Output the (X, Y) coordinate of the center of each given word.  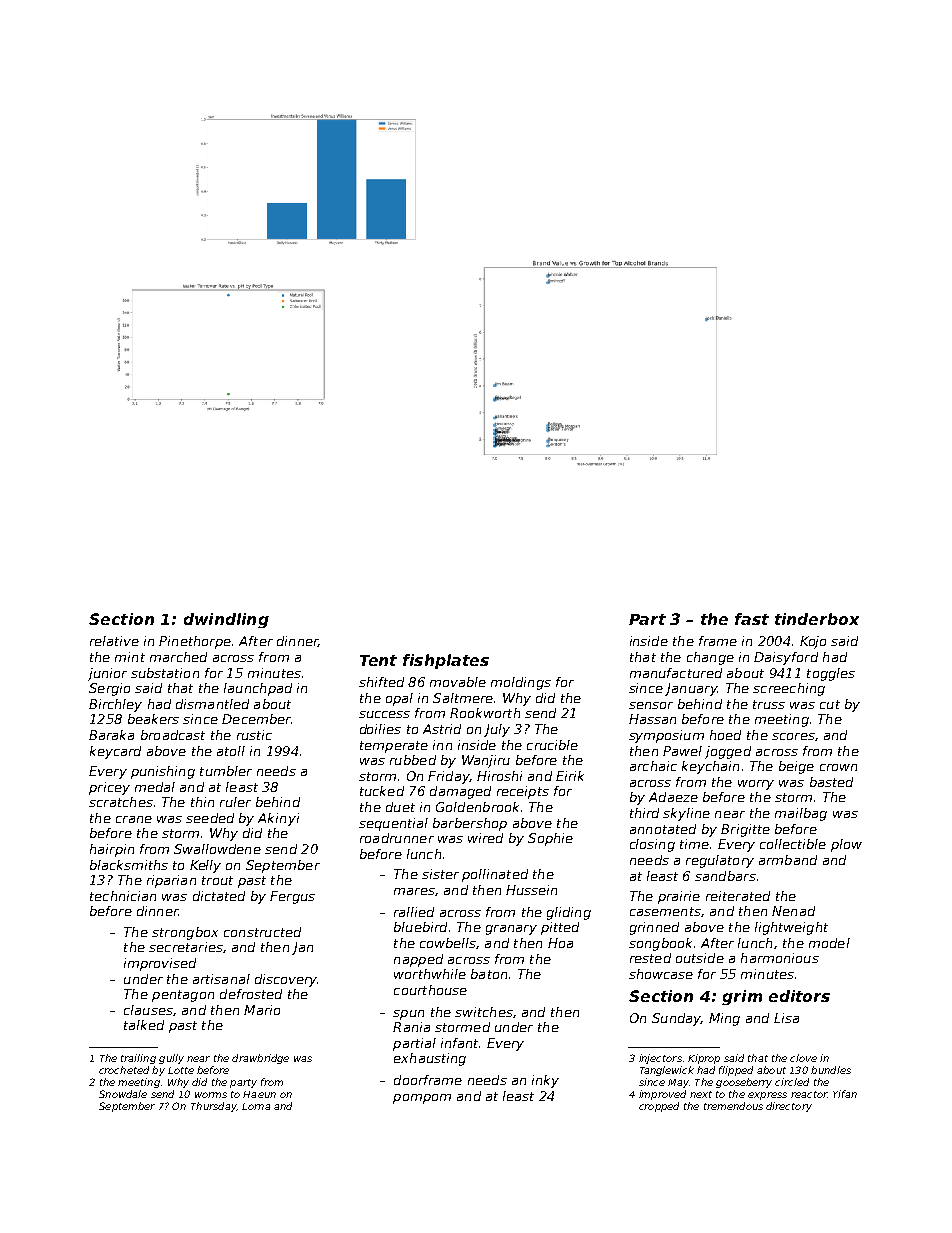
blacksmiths (129, 865)
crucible (552, 745)
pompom (422, 1099)
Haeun (259, 1094)
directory (789, 1107)
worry (756, 785)
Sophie (550, 839)
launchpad (258, 689)
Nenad (793, 911)
